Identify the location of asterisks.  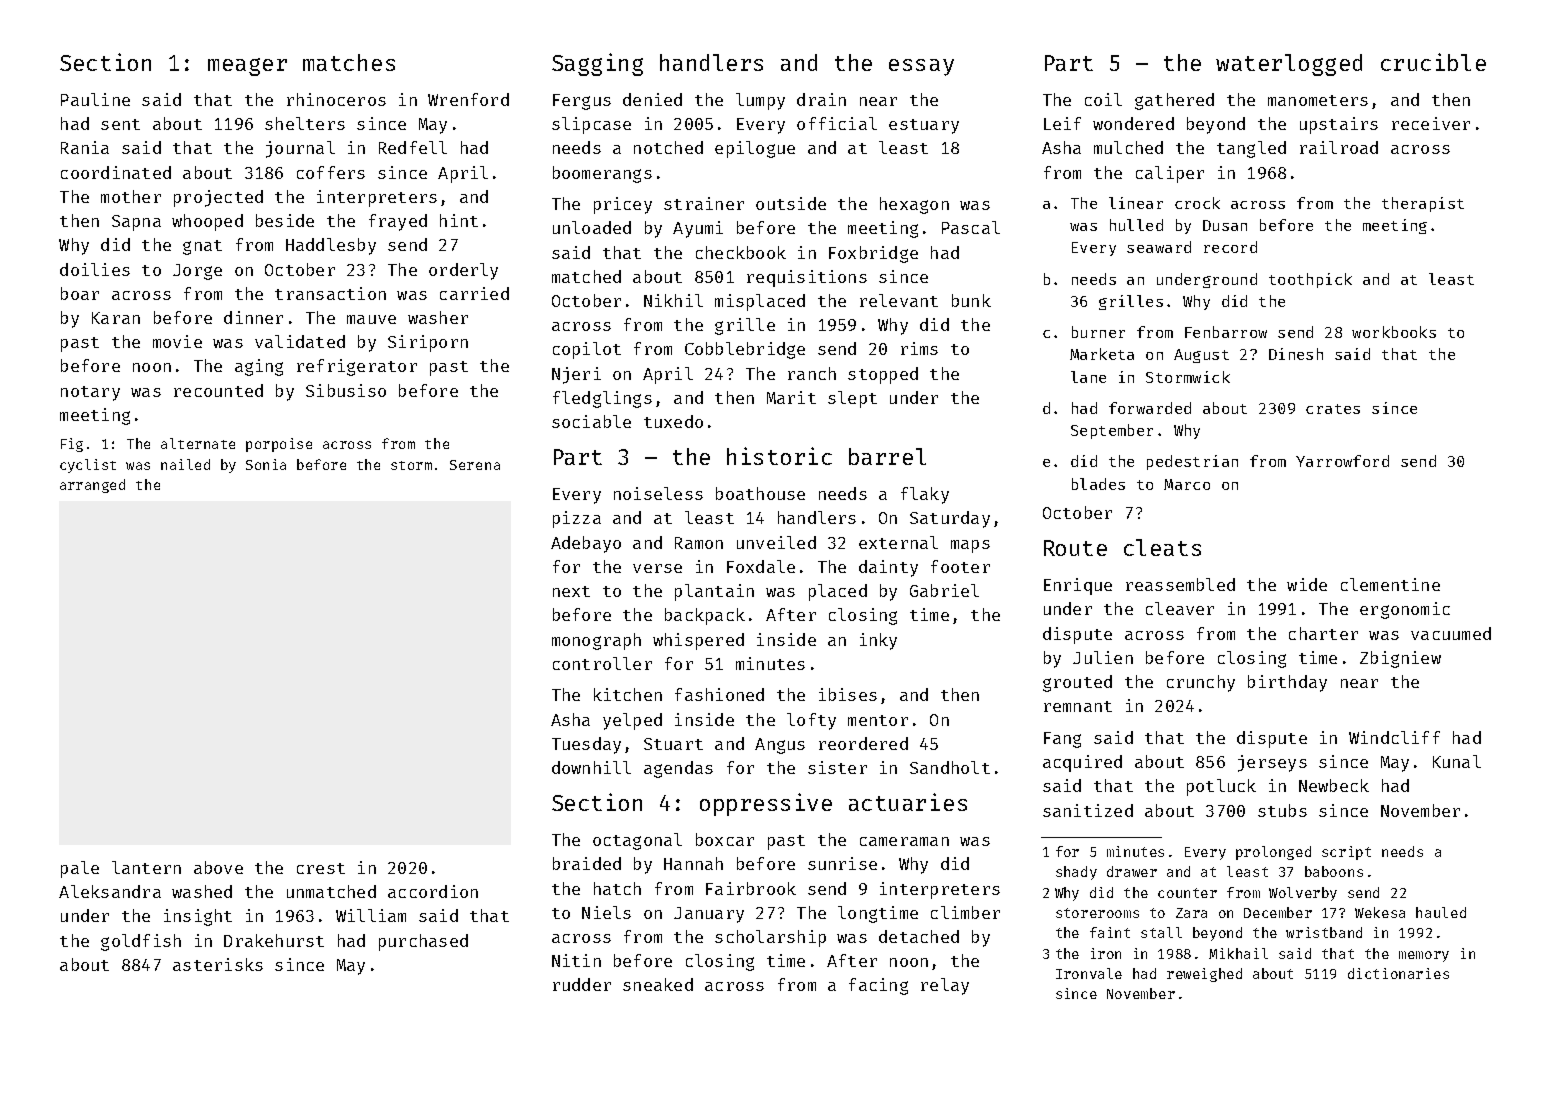
(218, 964).
